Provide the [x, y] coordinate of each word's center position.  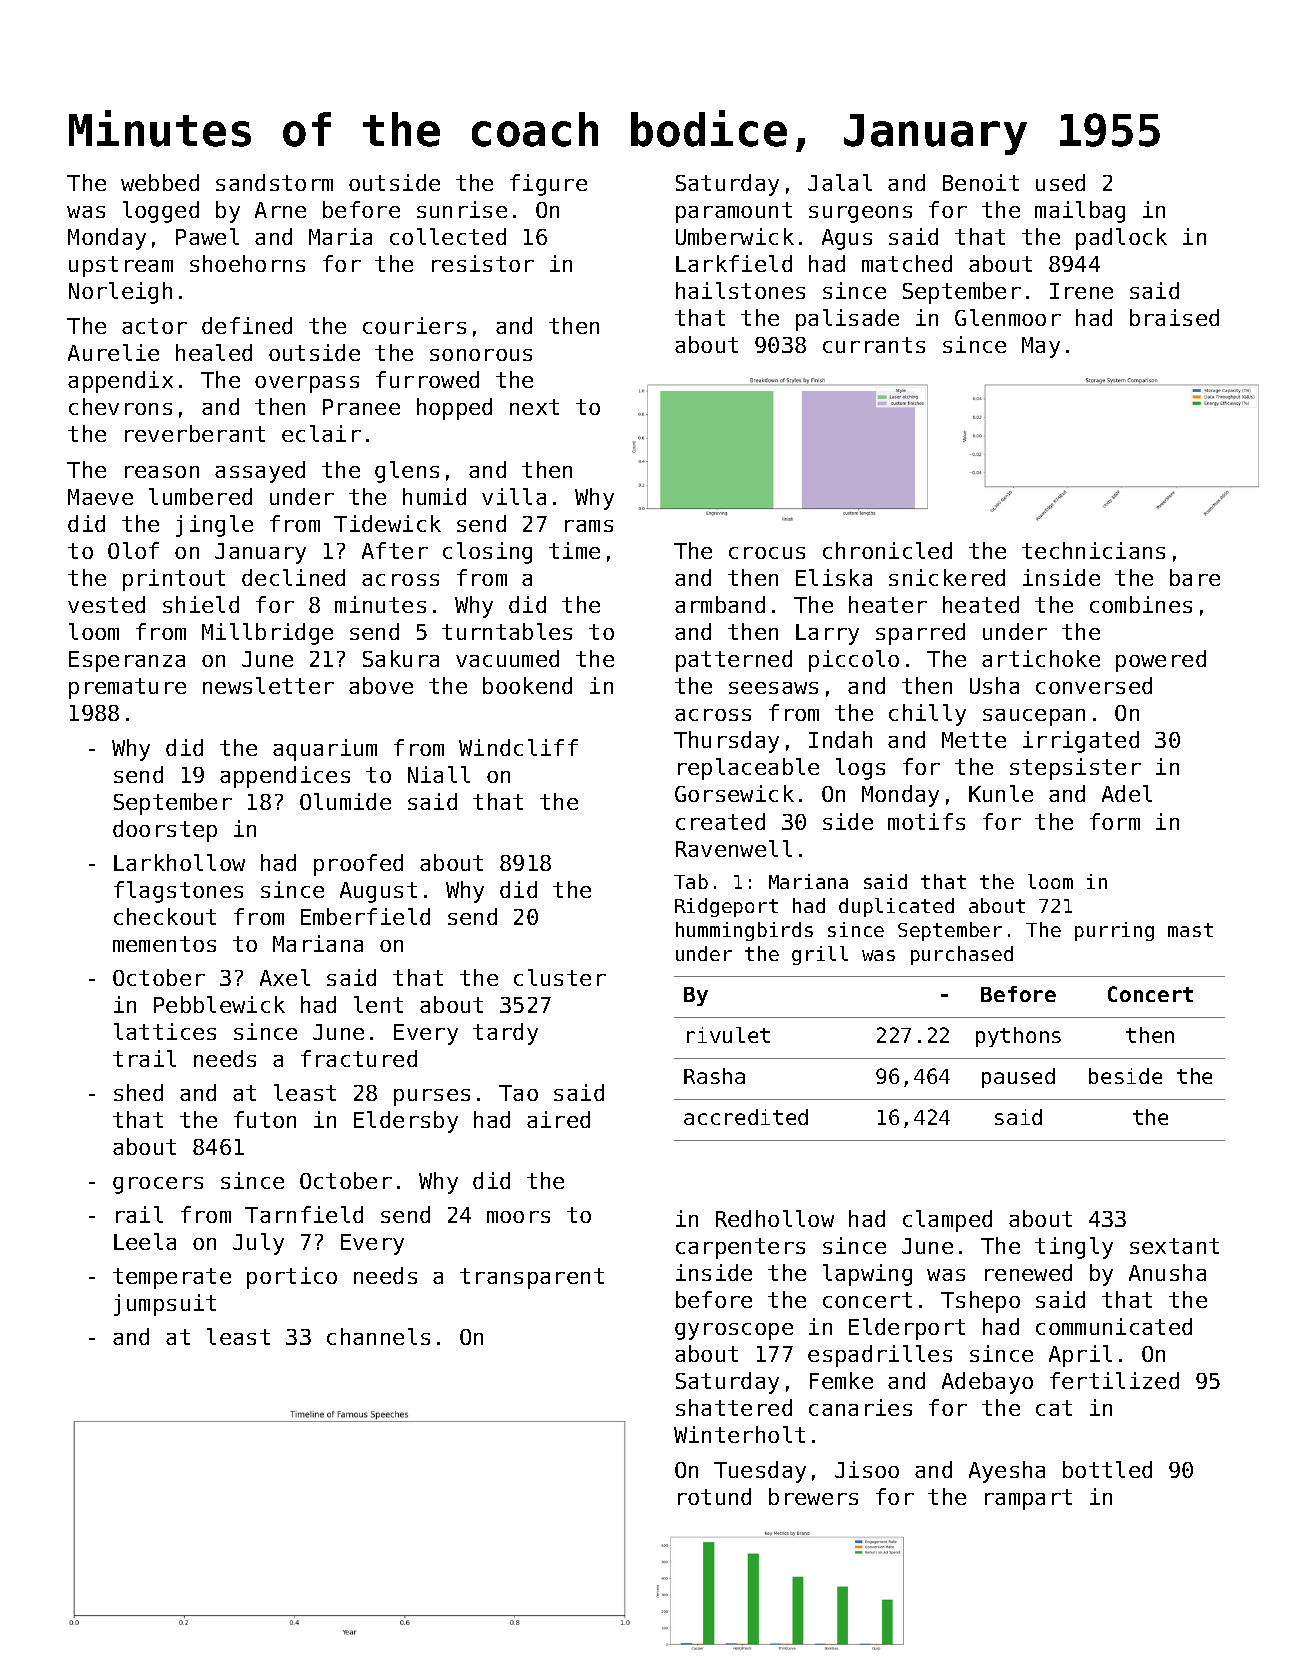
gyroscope [734, 1331]
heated [981, 604]
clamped [947, 1221]
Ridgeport [726, 907]
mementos [164, 944]
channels [378, 1336]
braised [1174, 317]
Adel [1127, 793]
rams [589, 526]
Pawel [207, 236]
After [395, 550]
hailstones [740, 290]
